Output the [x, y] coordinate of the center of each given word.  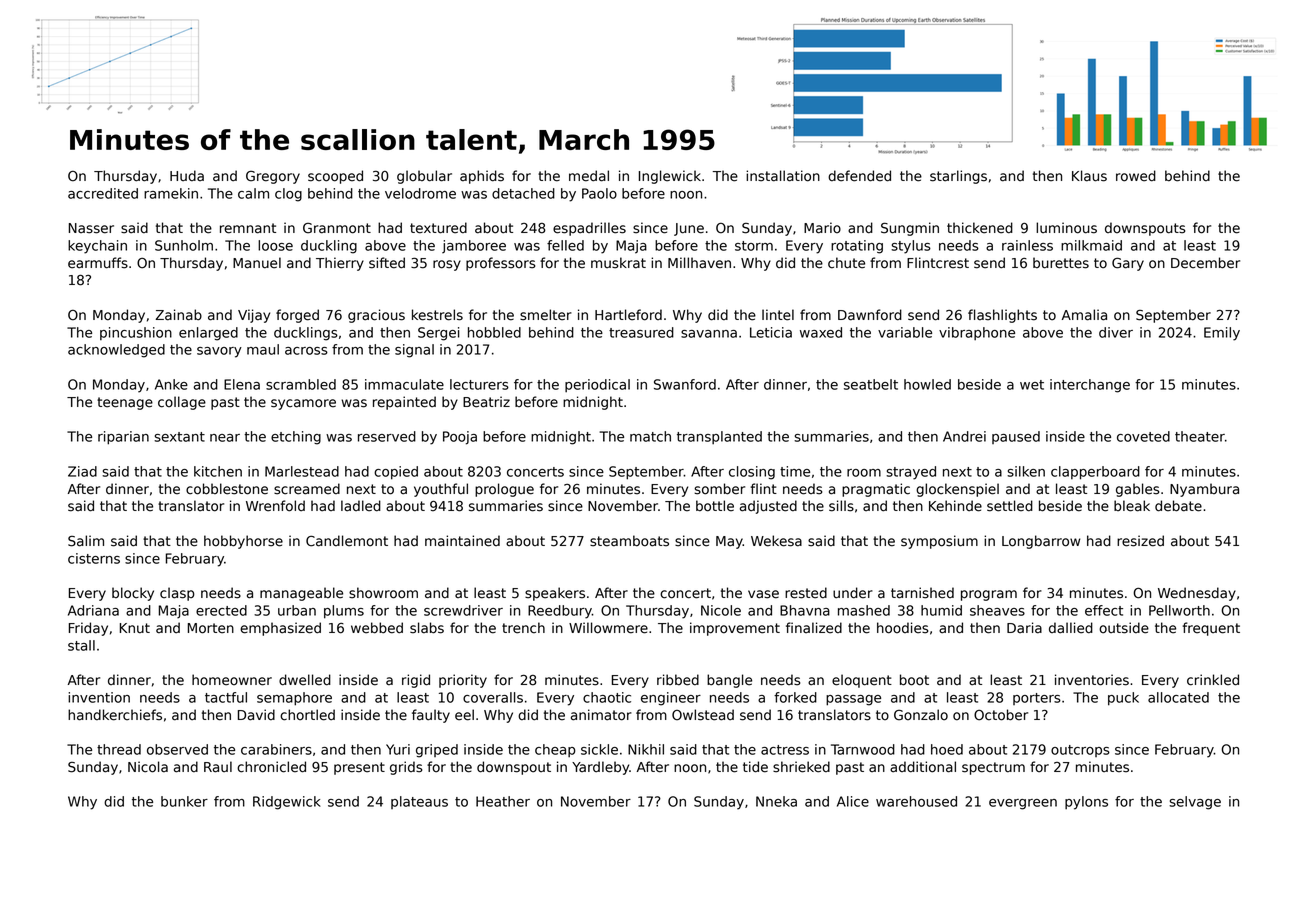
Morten [211, 628]
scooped [335, 177]
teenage [125, 403]
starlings [958, 177]
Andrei [964, 436]
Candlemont [347, 541]
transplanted [719, 437]
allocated [1178, 697]
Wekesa [776, 541]
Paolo [599, 193]
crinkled [1213, 680]
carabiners [276, 749]
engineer [671, 699]
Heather [503, 801]
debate [1178, 506]
